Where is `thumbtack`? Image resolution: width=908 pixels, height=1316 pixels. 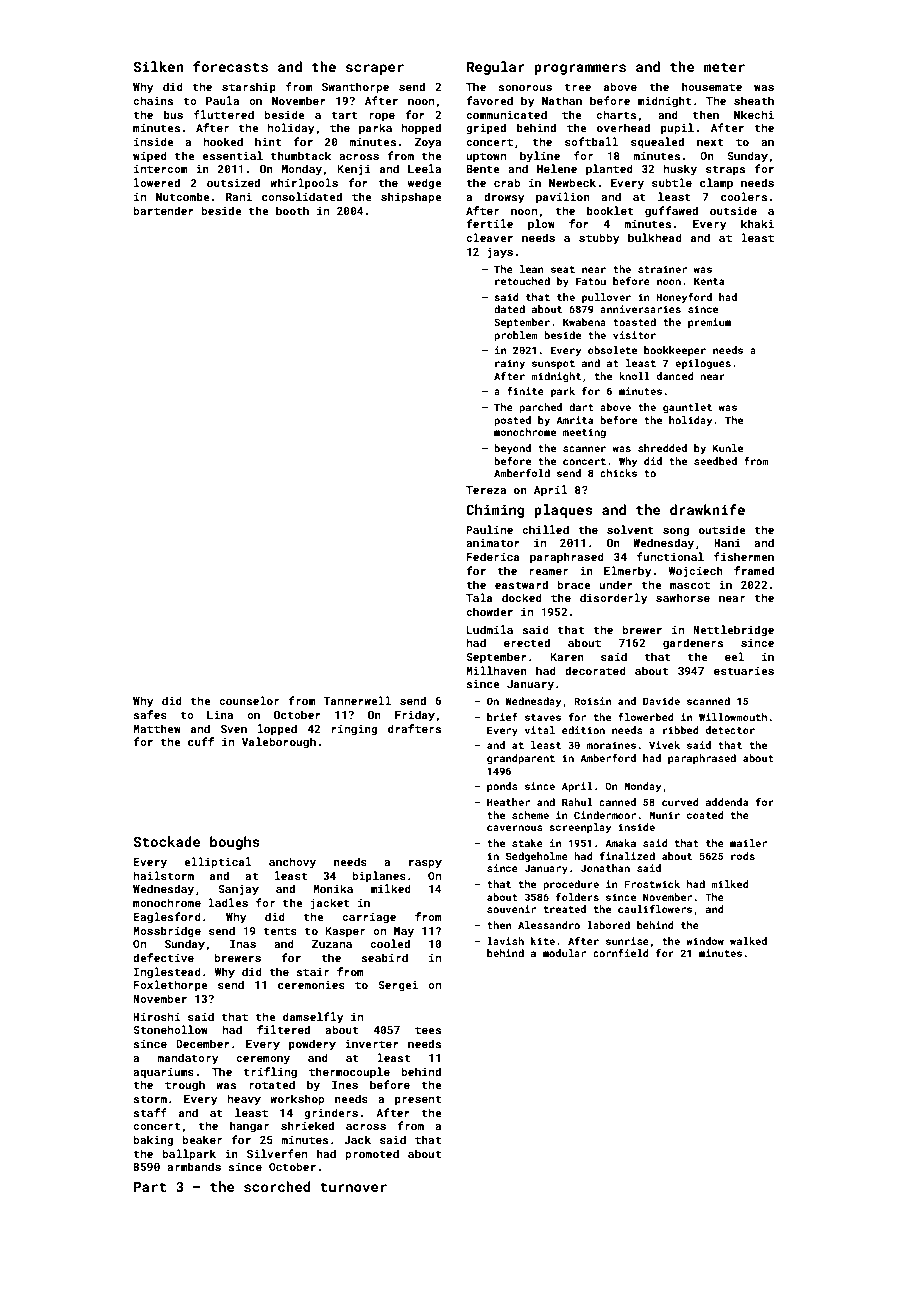
thumbtack is located at coordinates (301, 155).
